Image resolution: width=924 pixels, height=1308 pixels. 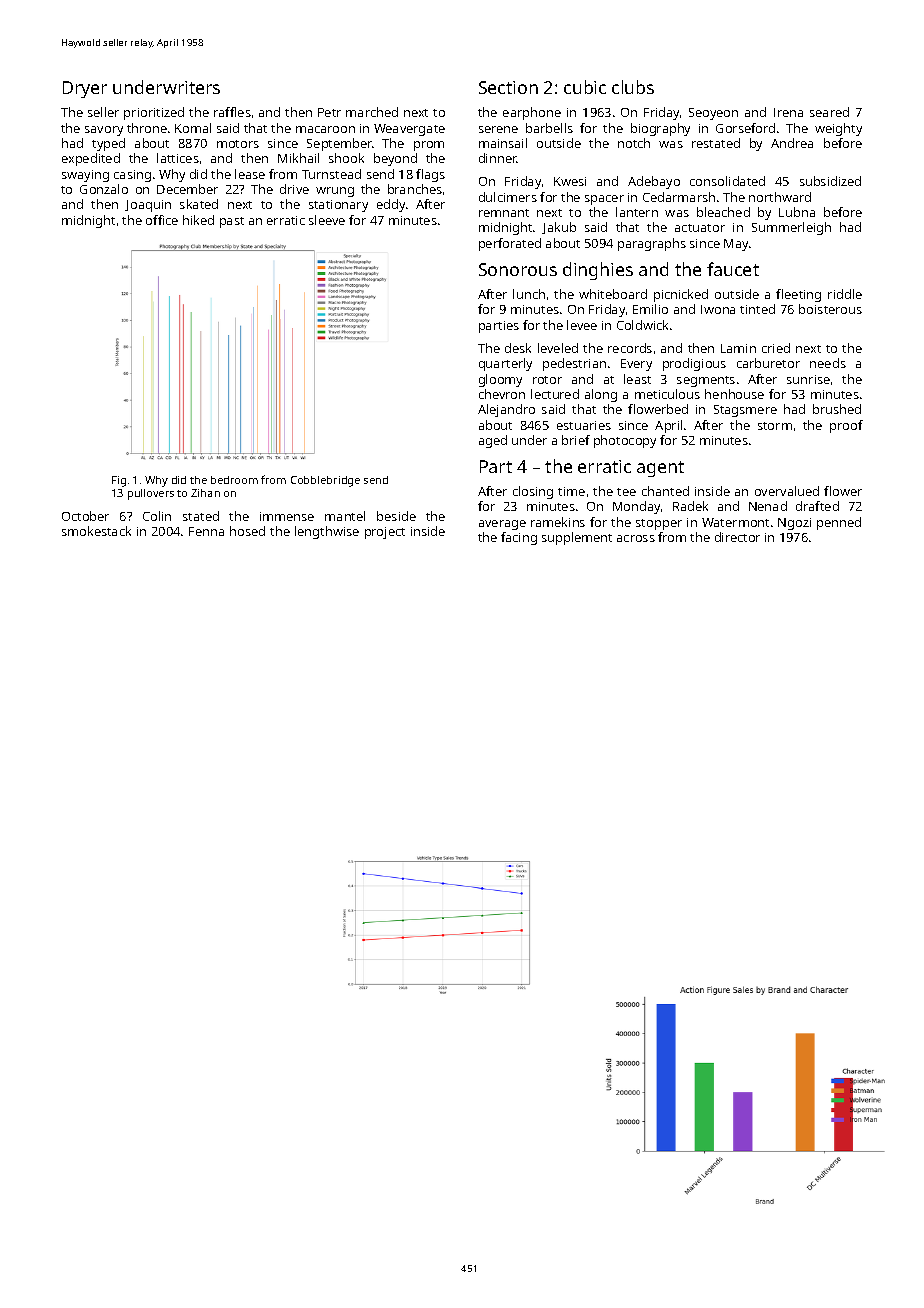 What do you see at coordinates (232, 112) in the screenshot?
I see `raffles` at bounding box center [232, 112].
